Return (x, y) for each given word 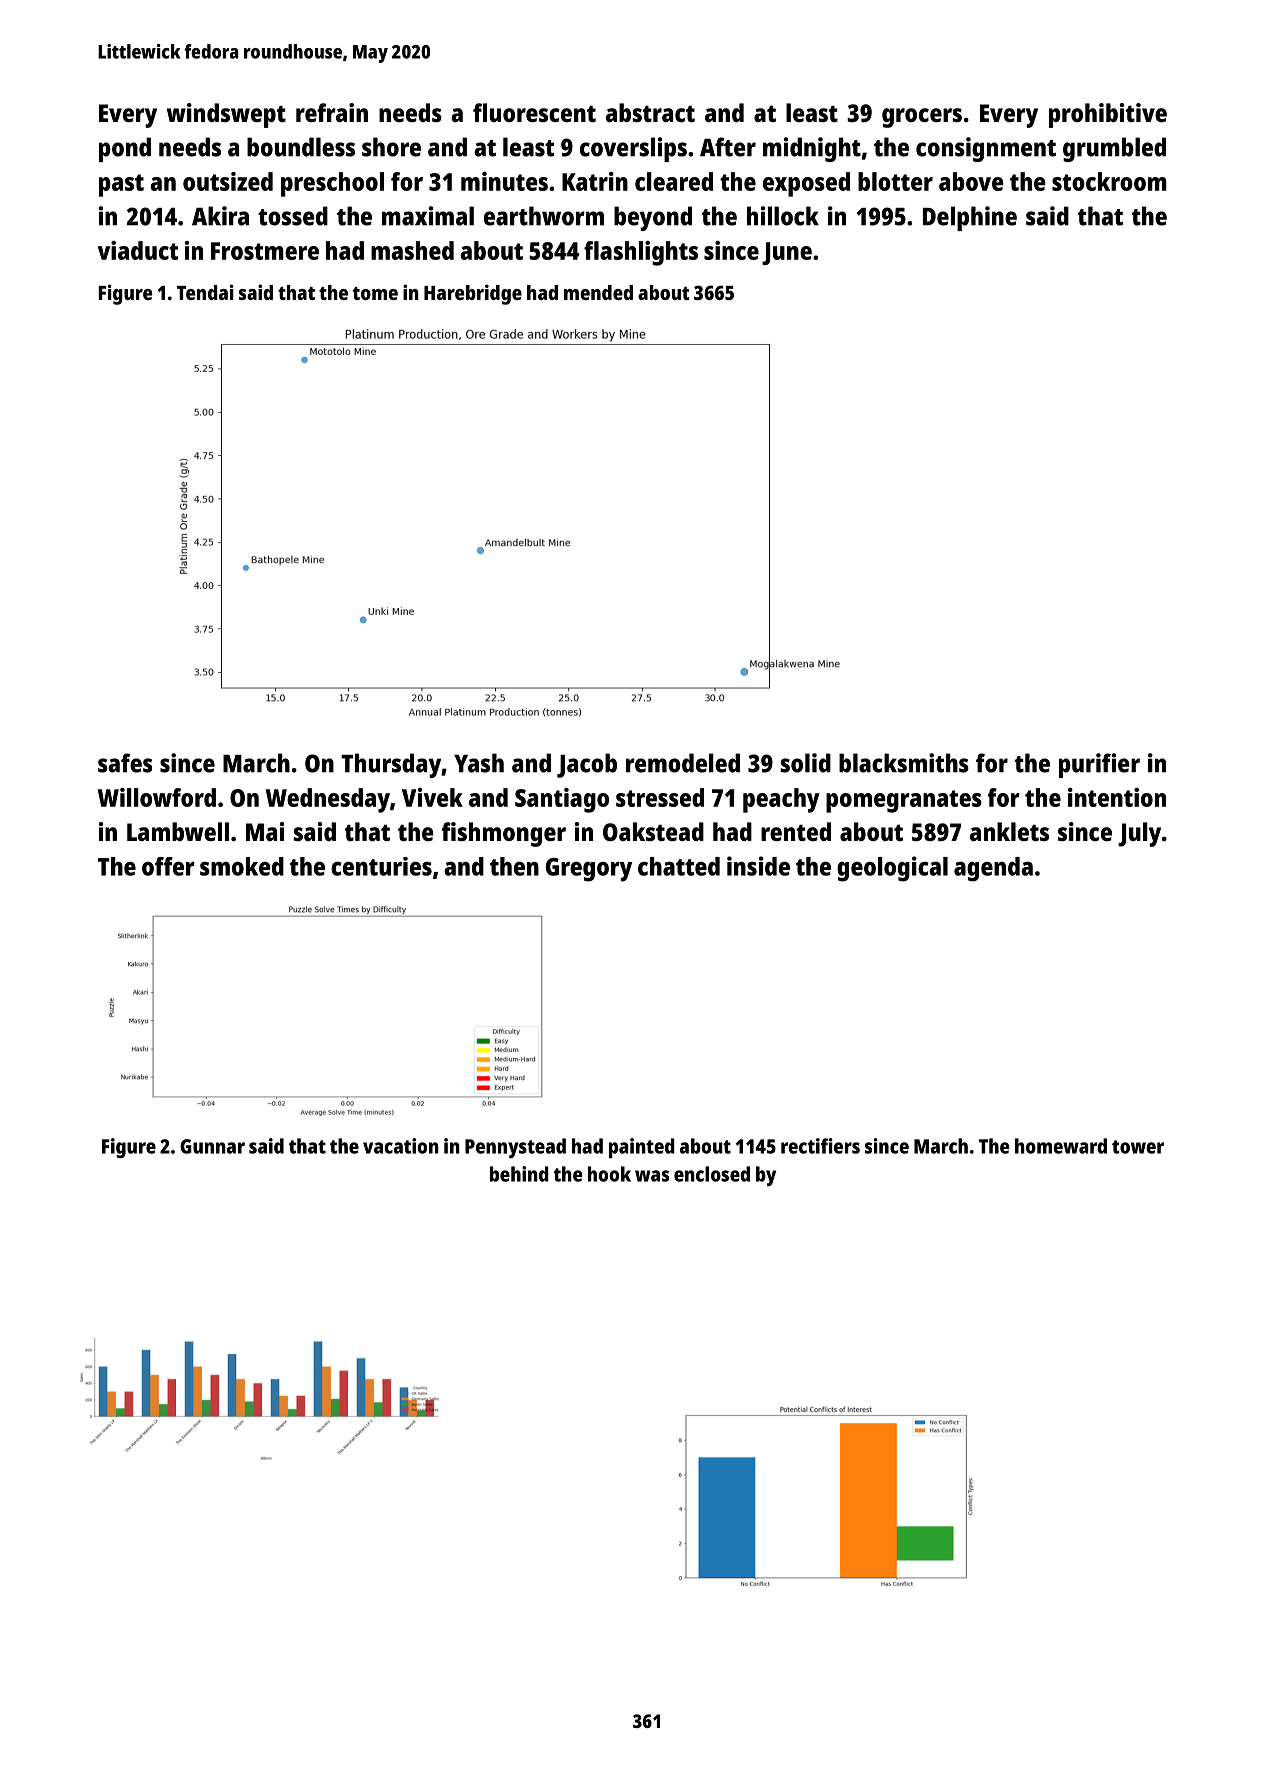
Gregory (589, 870)
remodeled (683, 763)
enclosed (712, 1174)
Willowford (157, 797)
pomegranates (904, 801)
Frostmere (265, 251)
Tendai (205, 292)
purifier (1099, 765)
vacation (401, 1146)
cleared (674, 181)
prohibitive (1108, 115)
